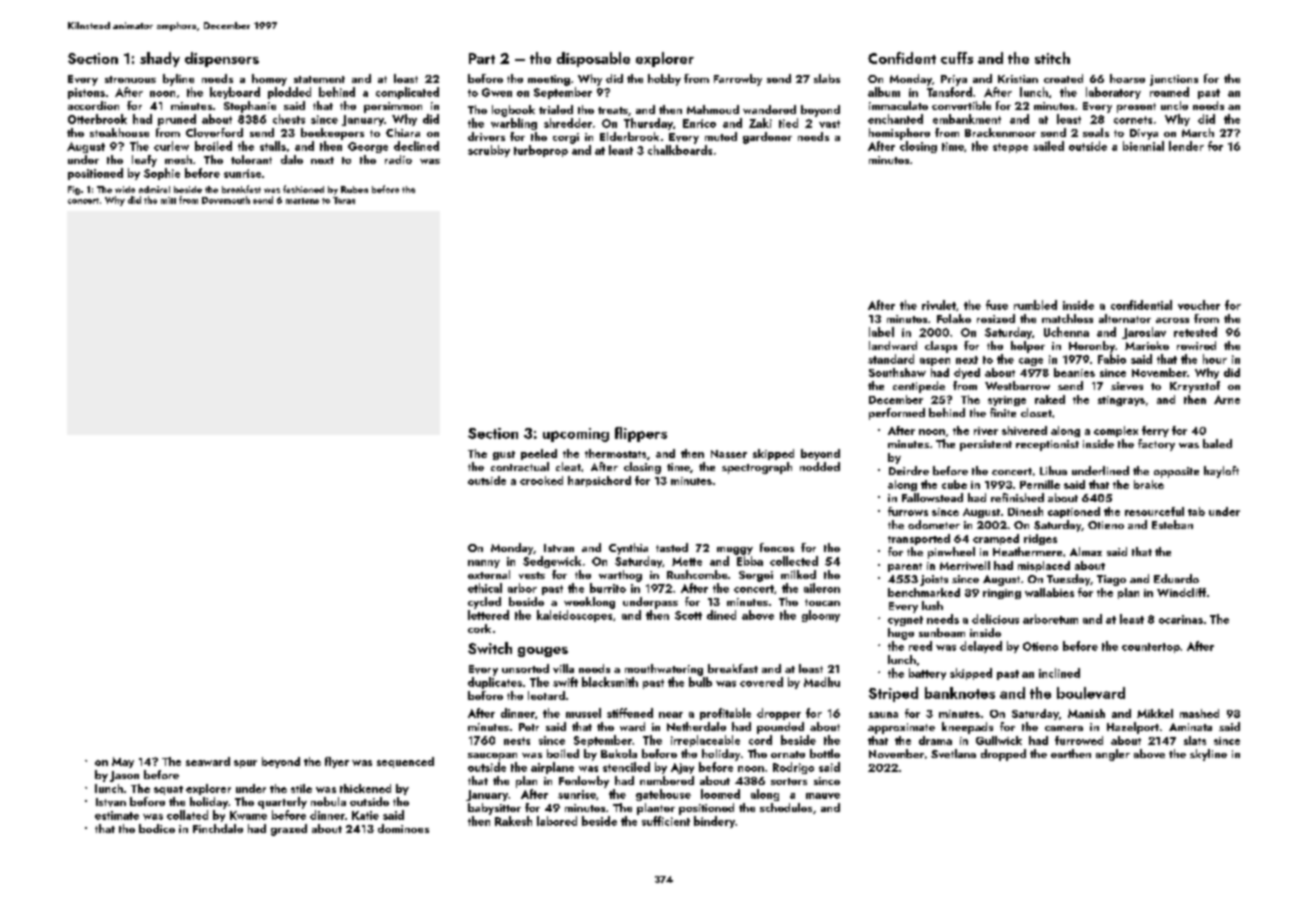 The height and width of the screenshot is (924, 1308). Describe the element at coordinates (1052, 58) in the screenshot. I see `stitch` at that location.
